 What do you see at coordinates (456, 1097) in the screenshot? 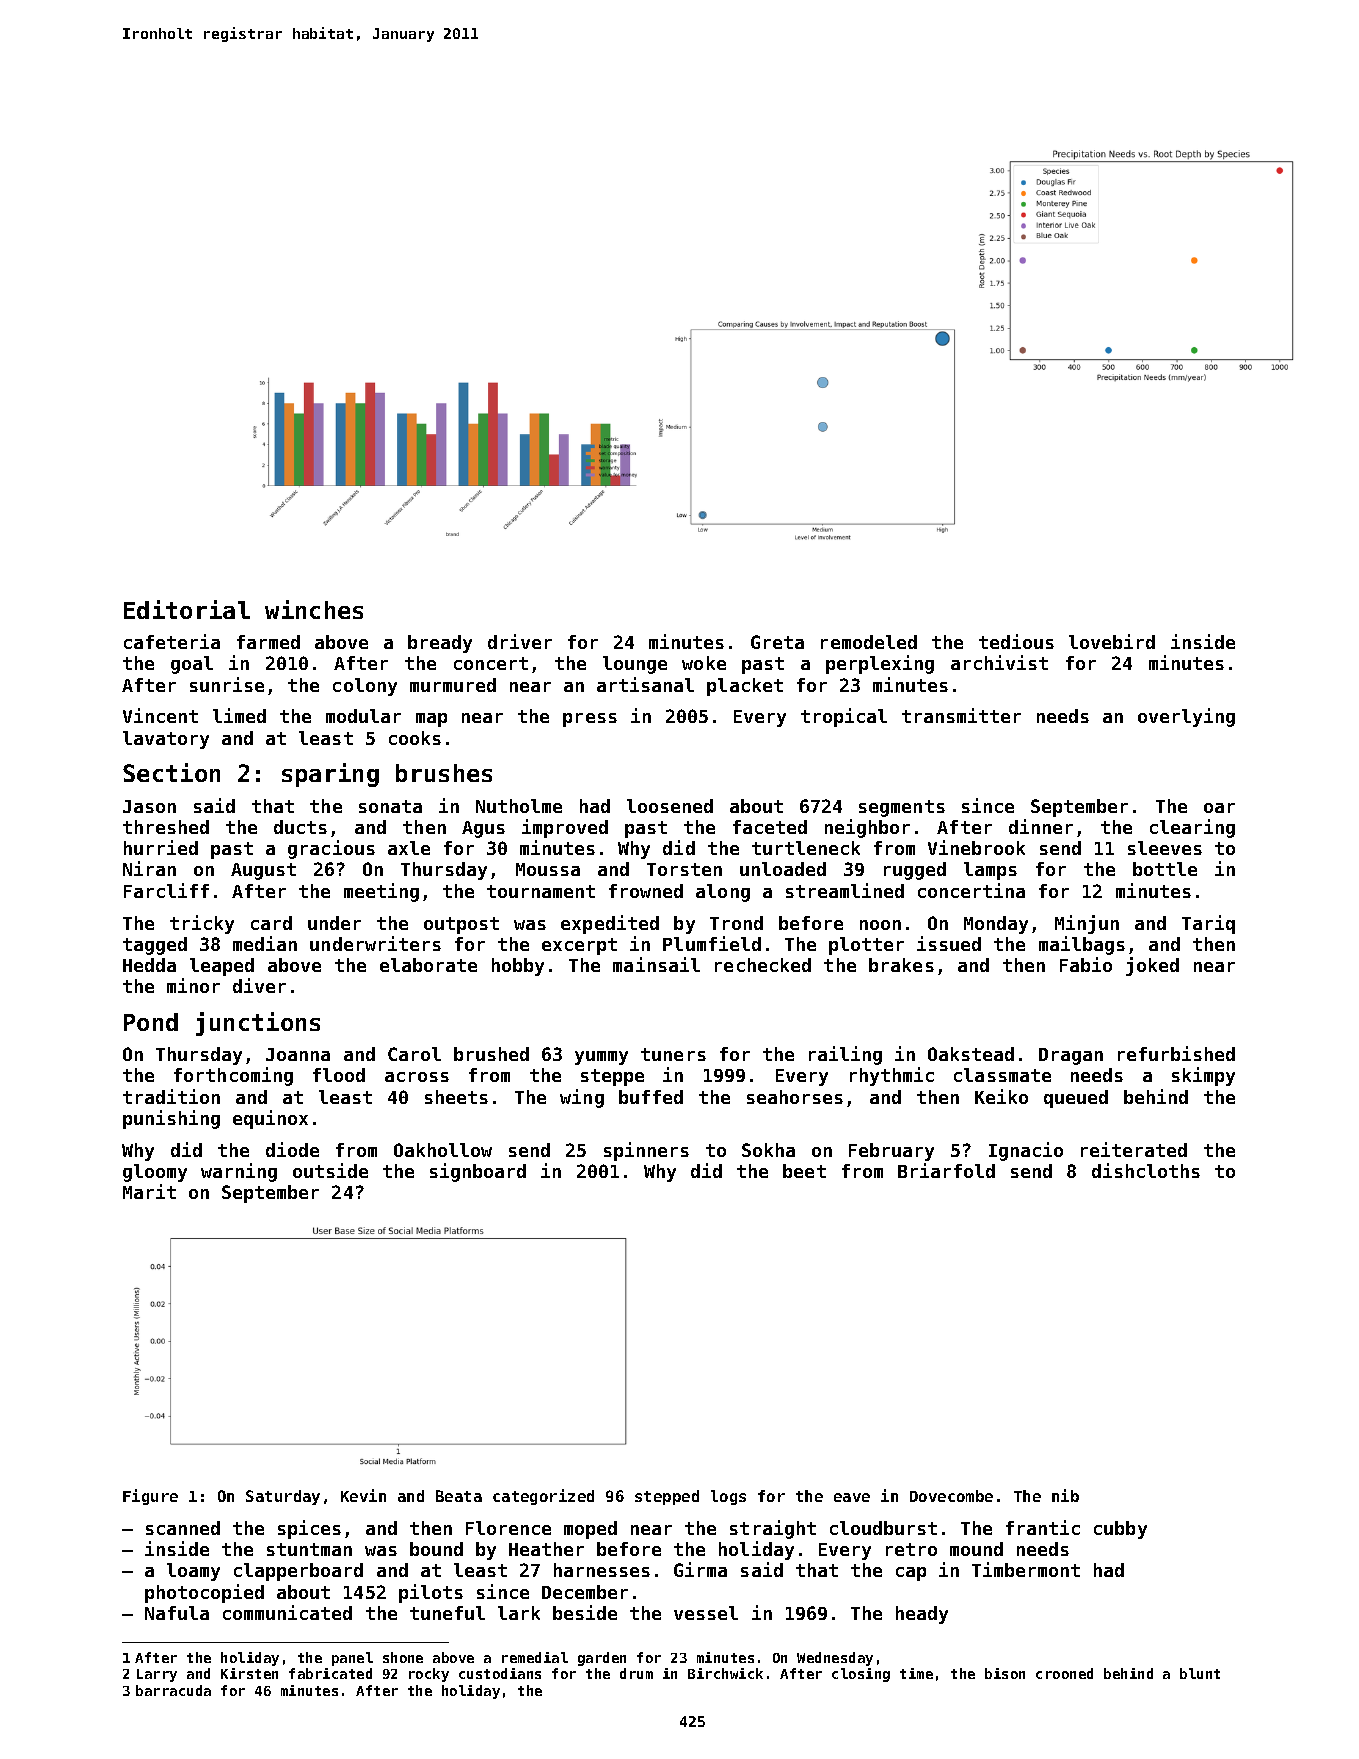
I see `sheets` at bounding box center [456, 1097].
